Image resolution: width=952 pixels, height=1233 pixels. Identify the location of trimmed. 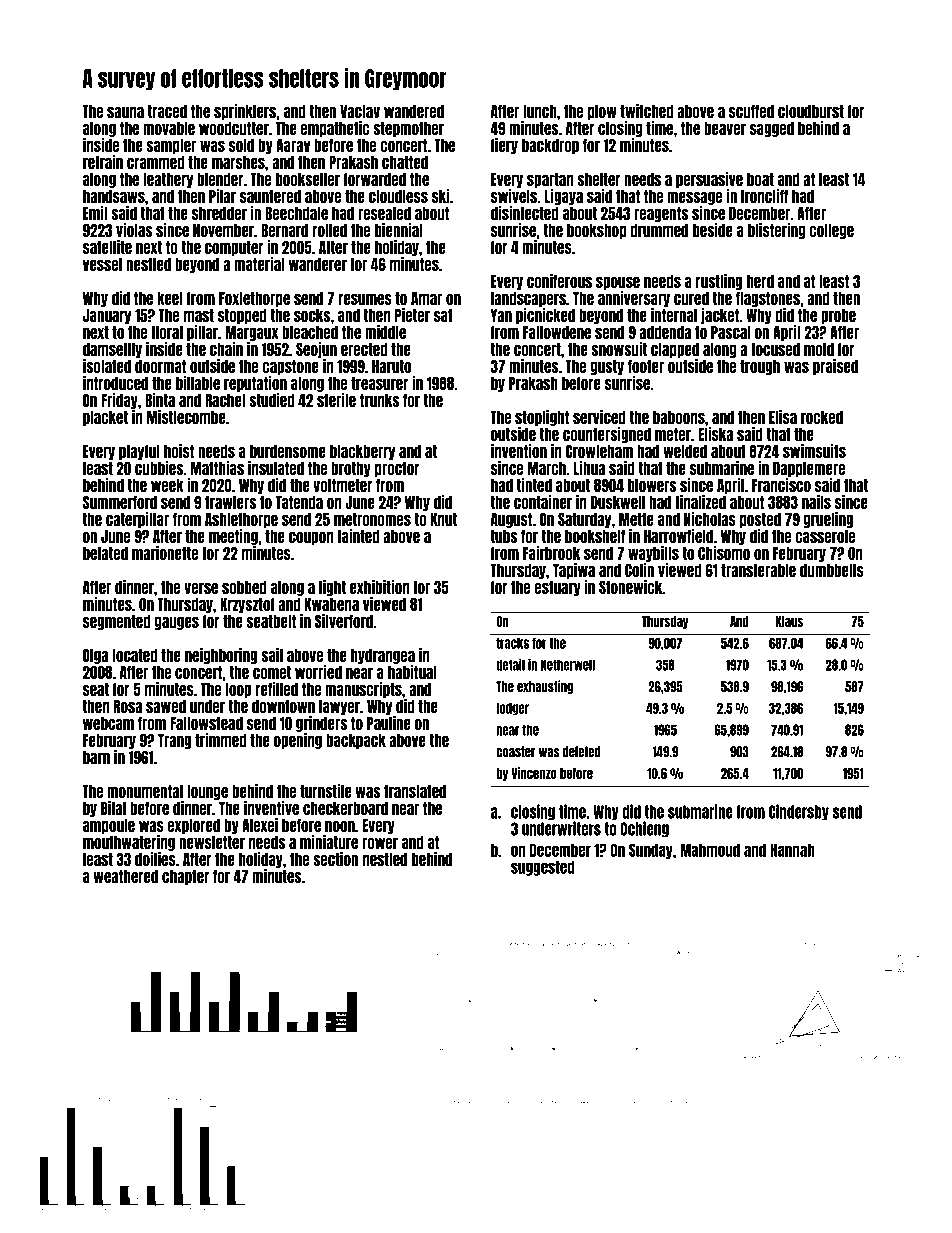
(221, 740).
